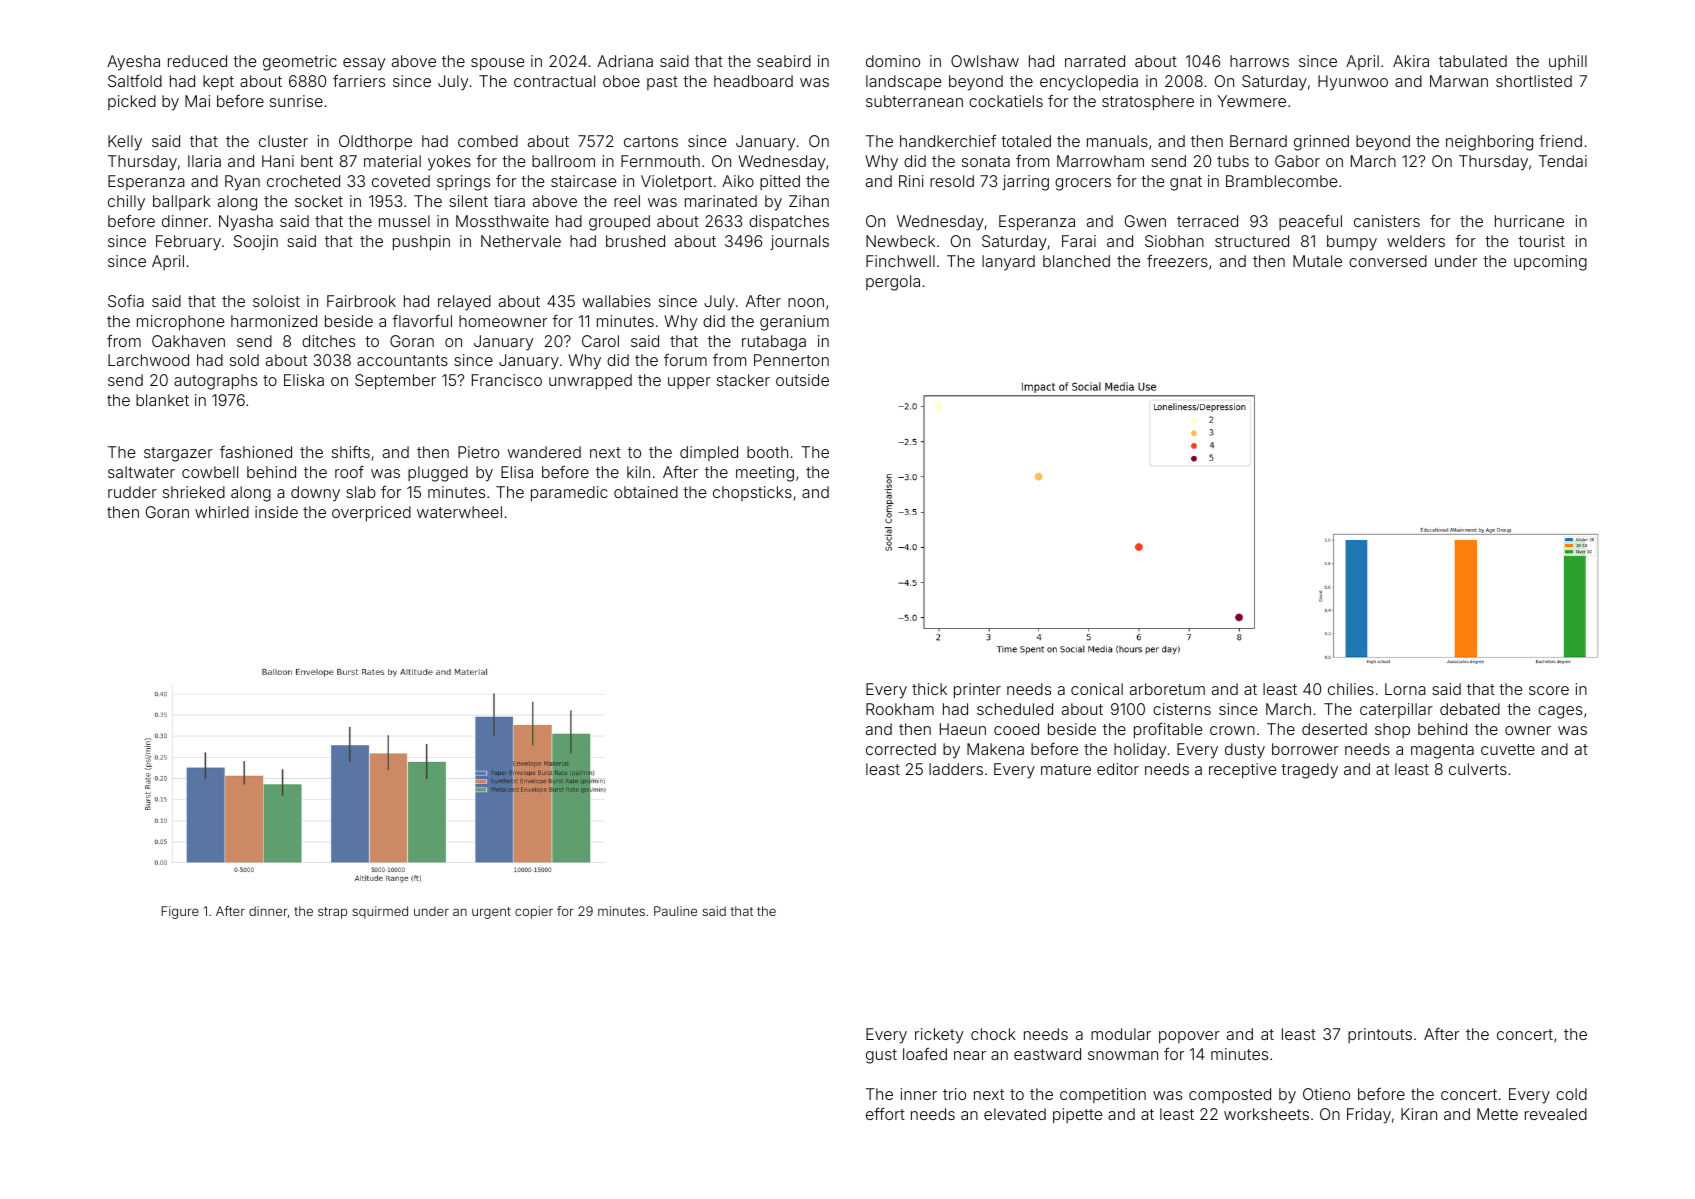  I want to click on pipette, so click(1077, 1116).
